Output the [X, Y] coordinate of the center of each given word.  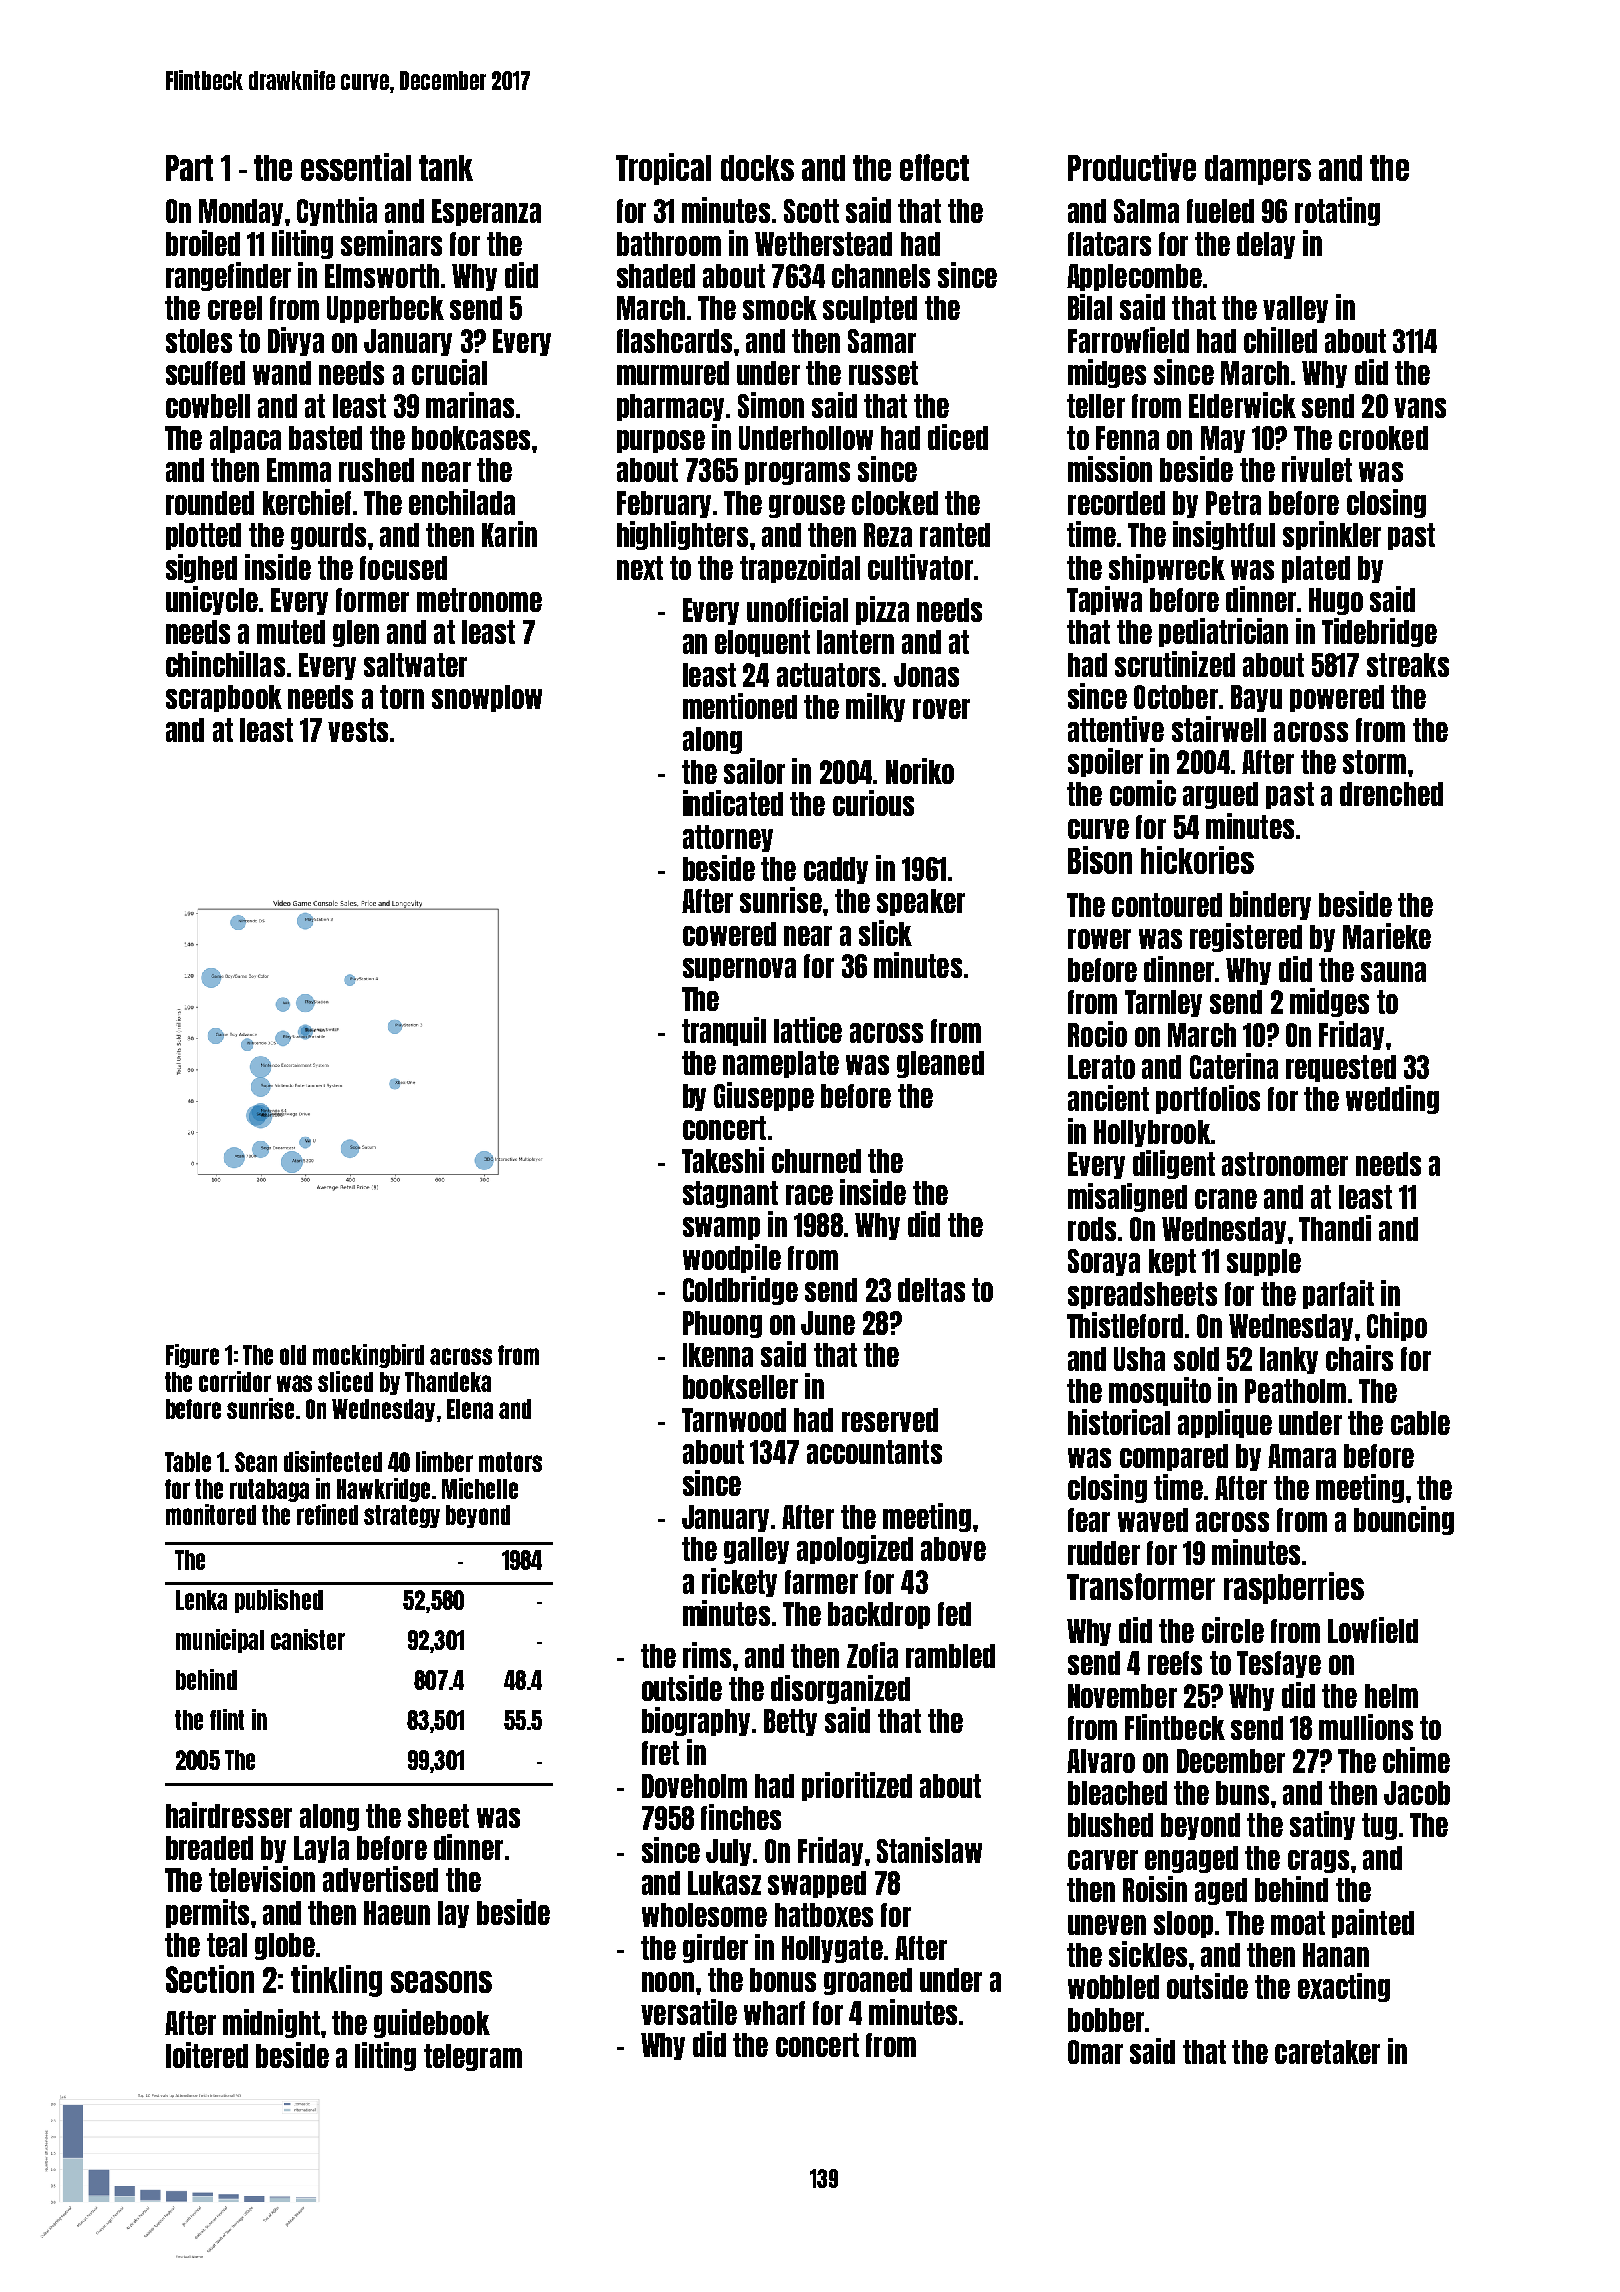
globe [285, 1946]
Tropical [663, 169]
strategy [402, 1516]
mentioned [740, 706]
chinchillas [225, 664]
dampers [1258, 170]
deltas [931, 1290]
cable [1420, 1423]
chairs [1359, 1358]
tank [446, 168]
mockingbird [368, 1356]
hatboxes [824, 1915]
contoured [1167, 905]
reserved [890, 1420]
